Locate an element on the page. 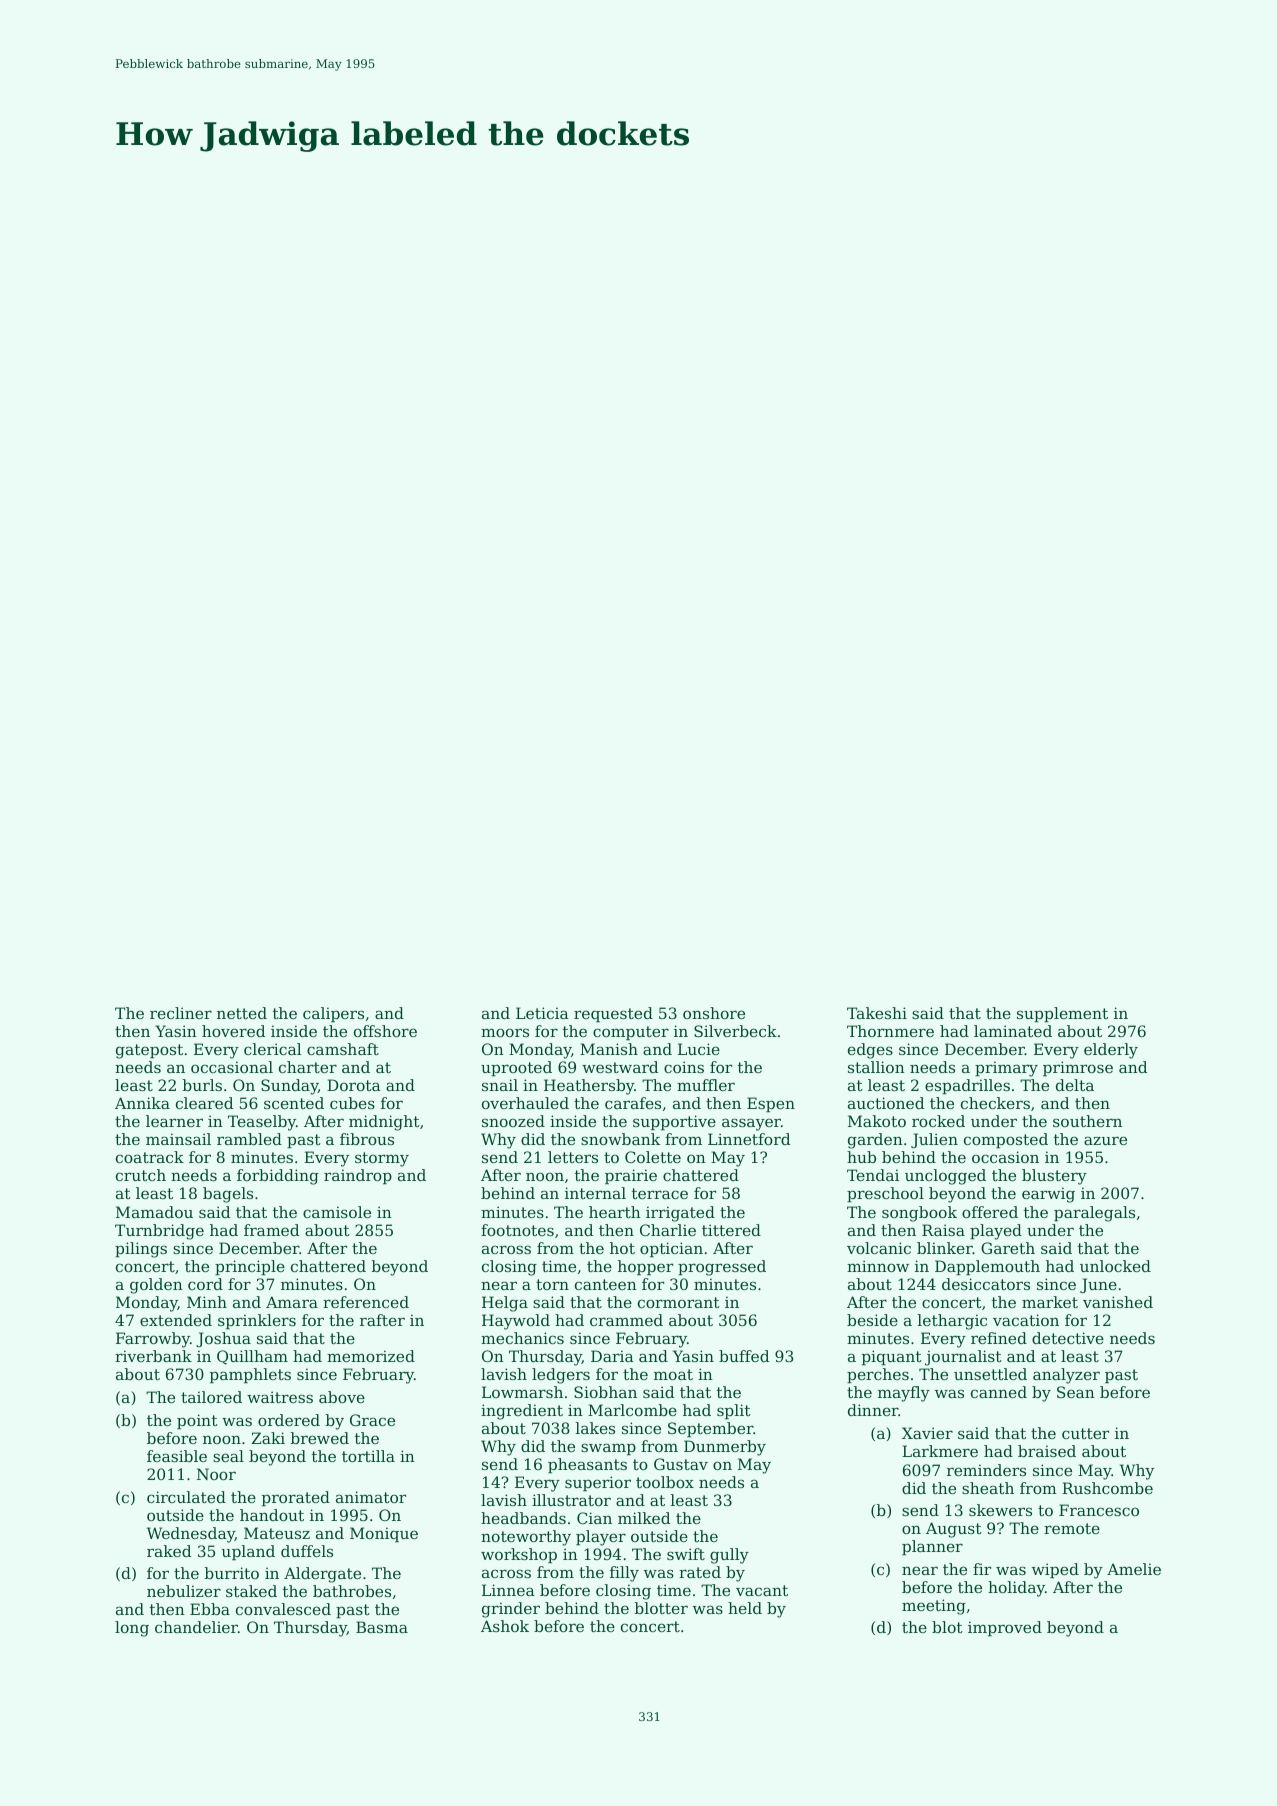  bagels is located at coordinates (228, 1195).
